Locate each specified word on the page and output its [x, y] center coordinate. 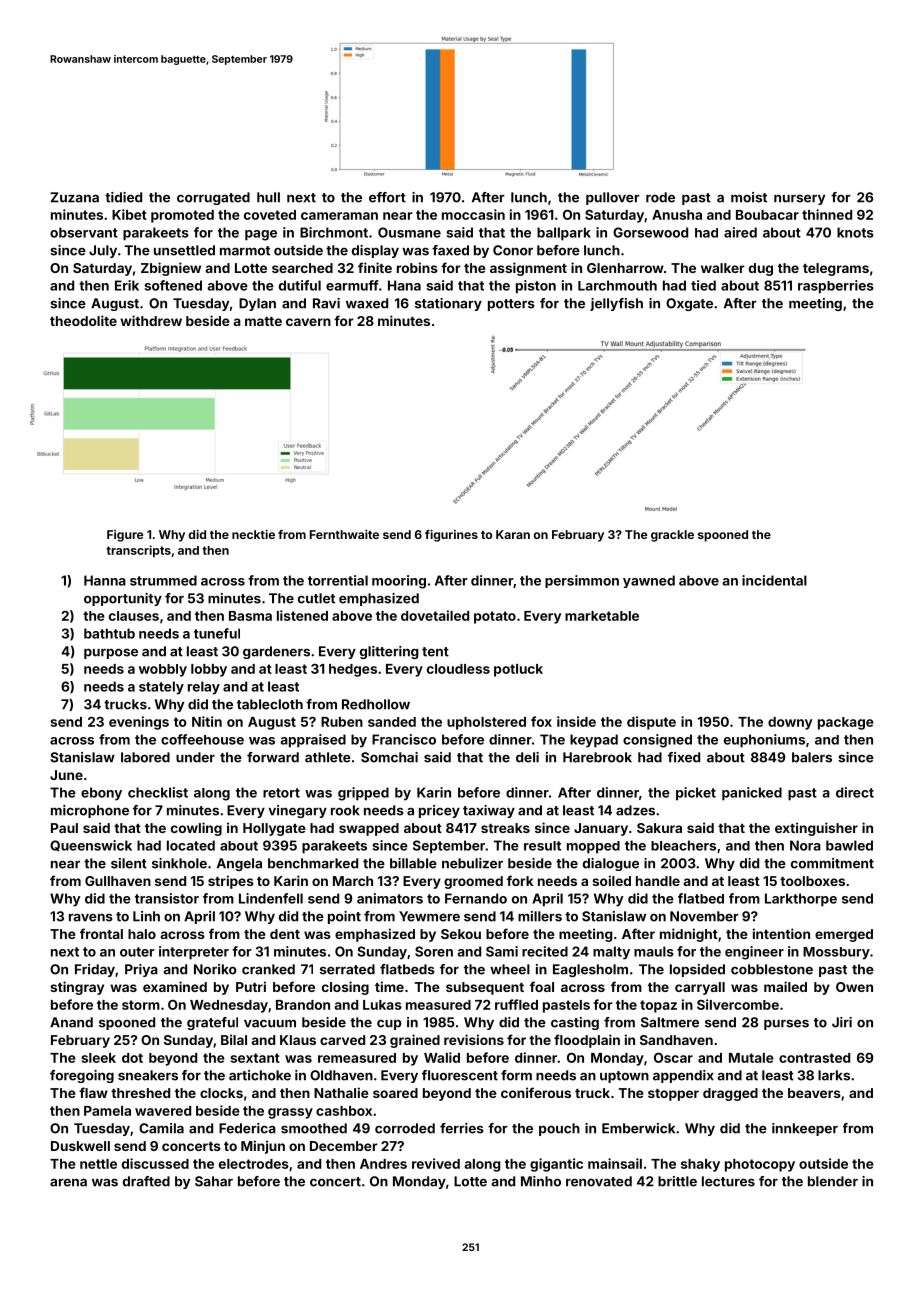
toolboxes [812, 881]
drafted [146, 1181]
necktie [253, 534]
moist [749, 197]
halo [142, 934]
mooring [399, 582]
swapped [369, 829]
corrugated [213, 198]
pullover [613, 198]
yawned [649, 581]
